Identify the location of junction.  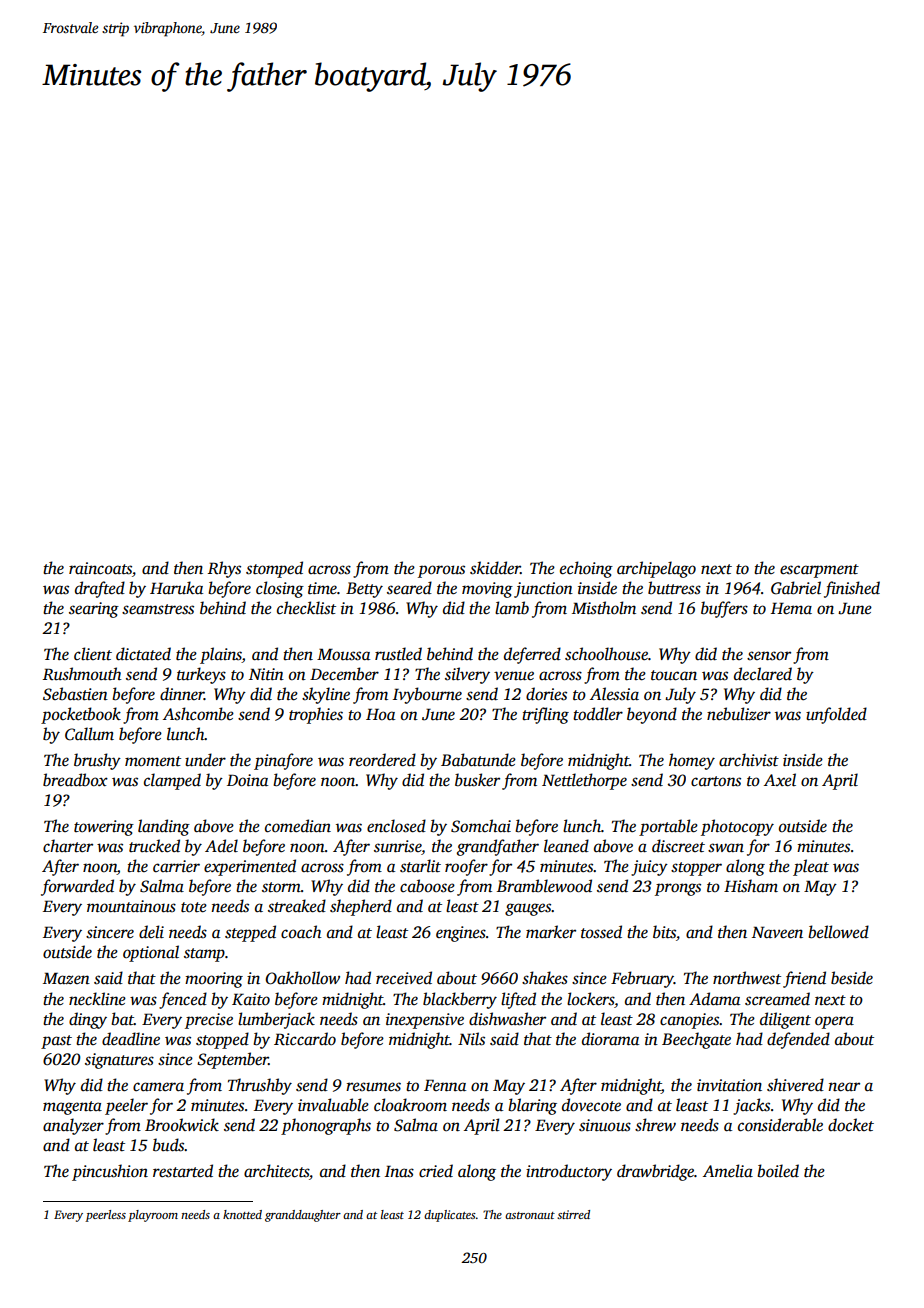
(543, 590).
